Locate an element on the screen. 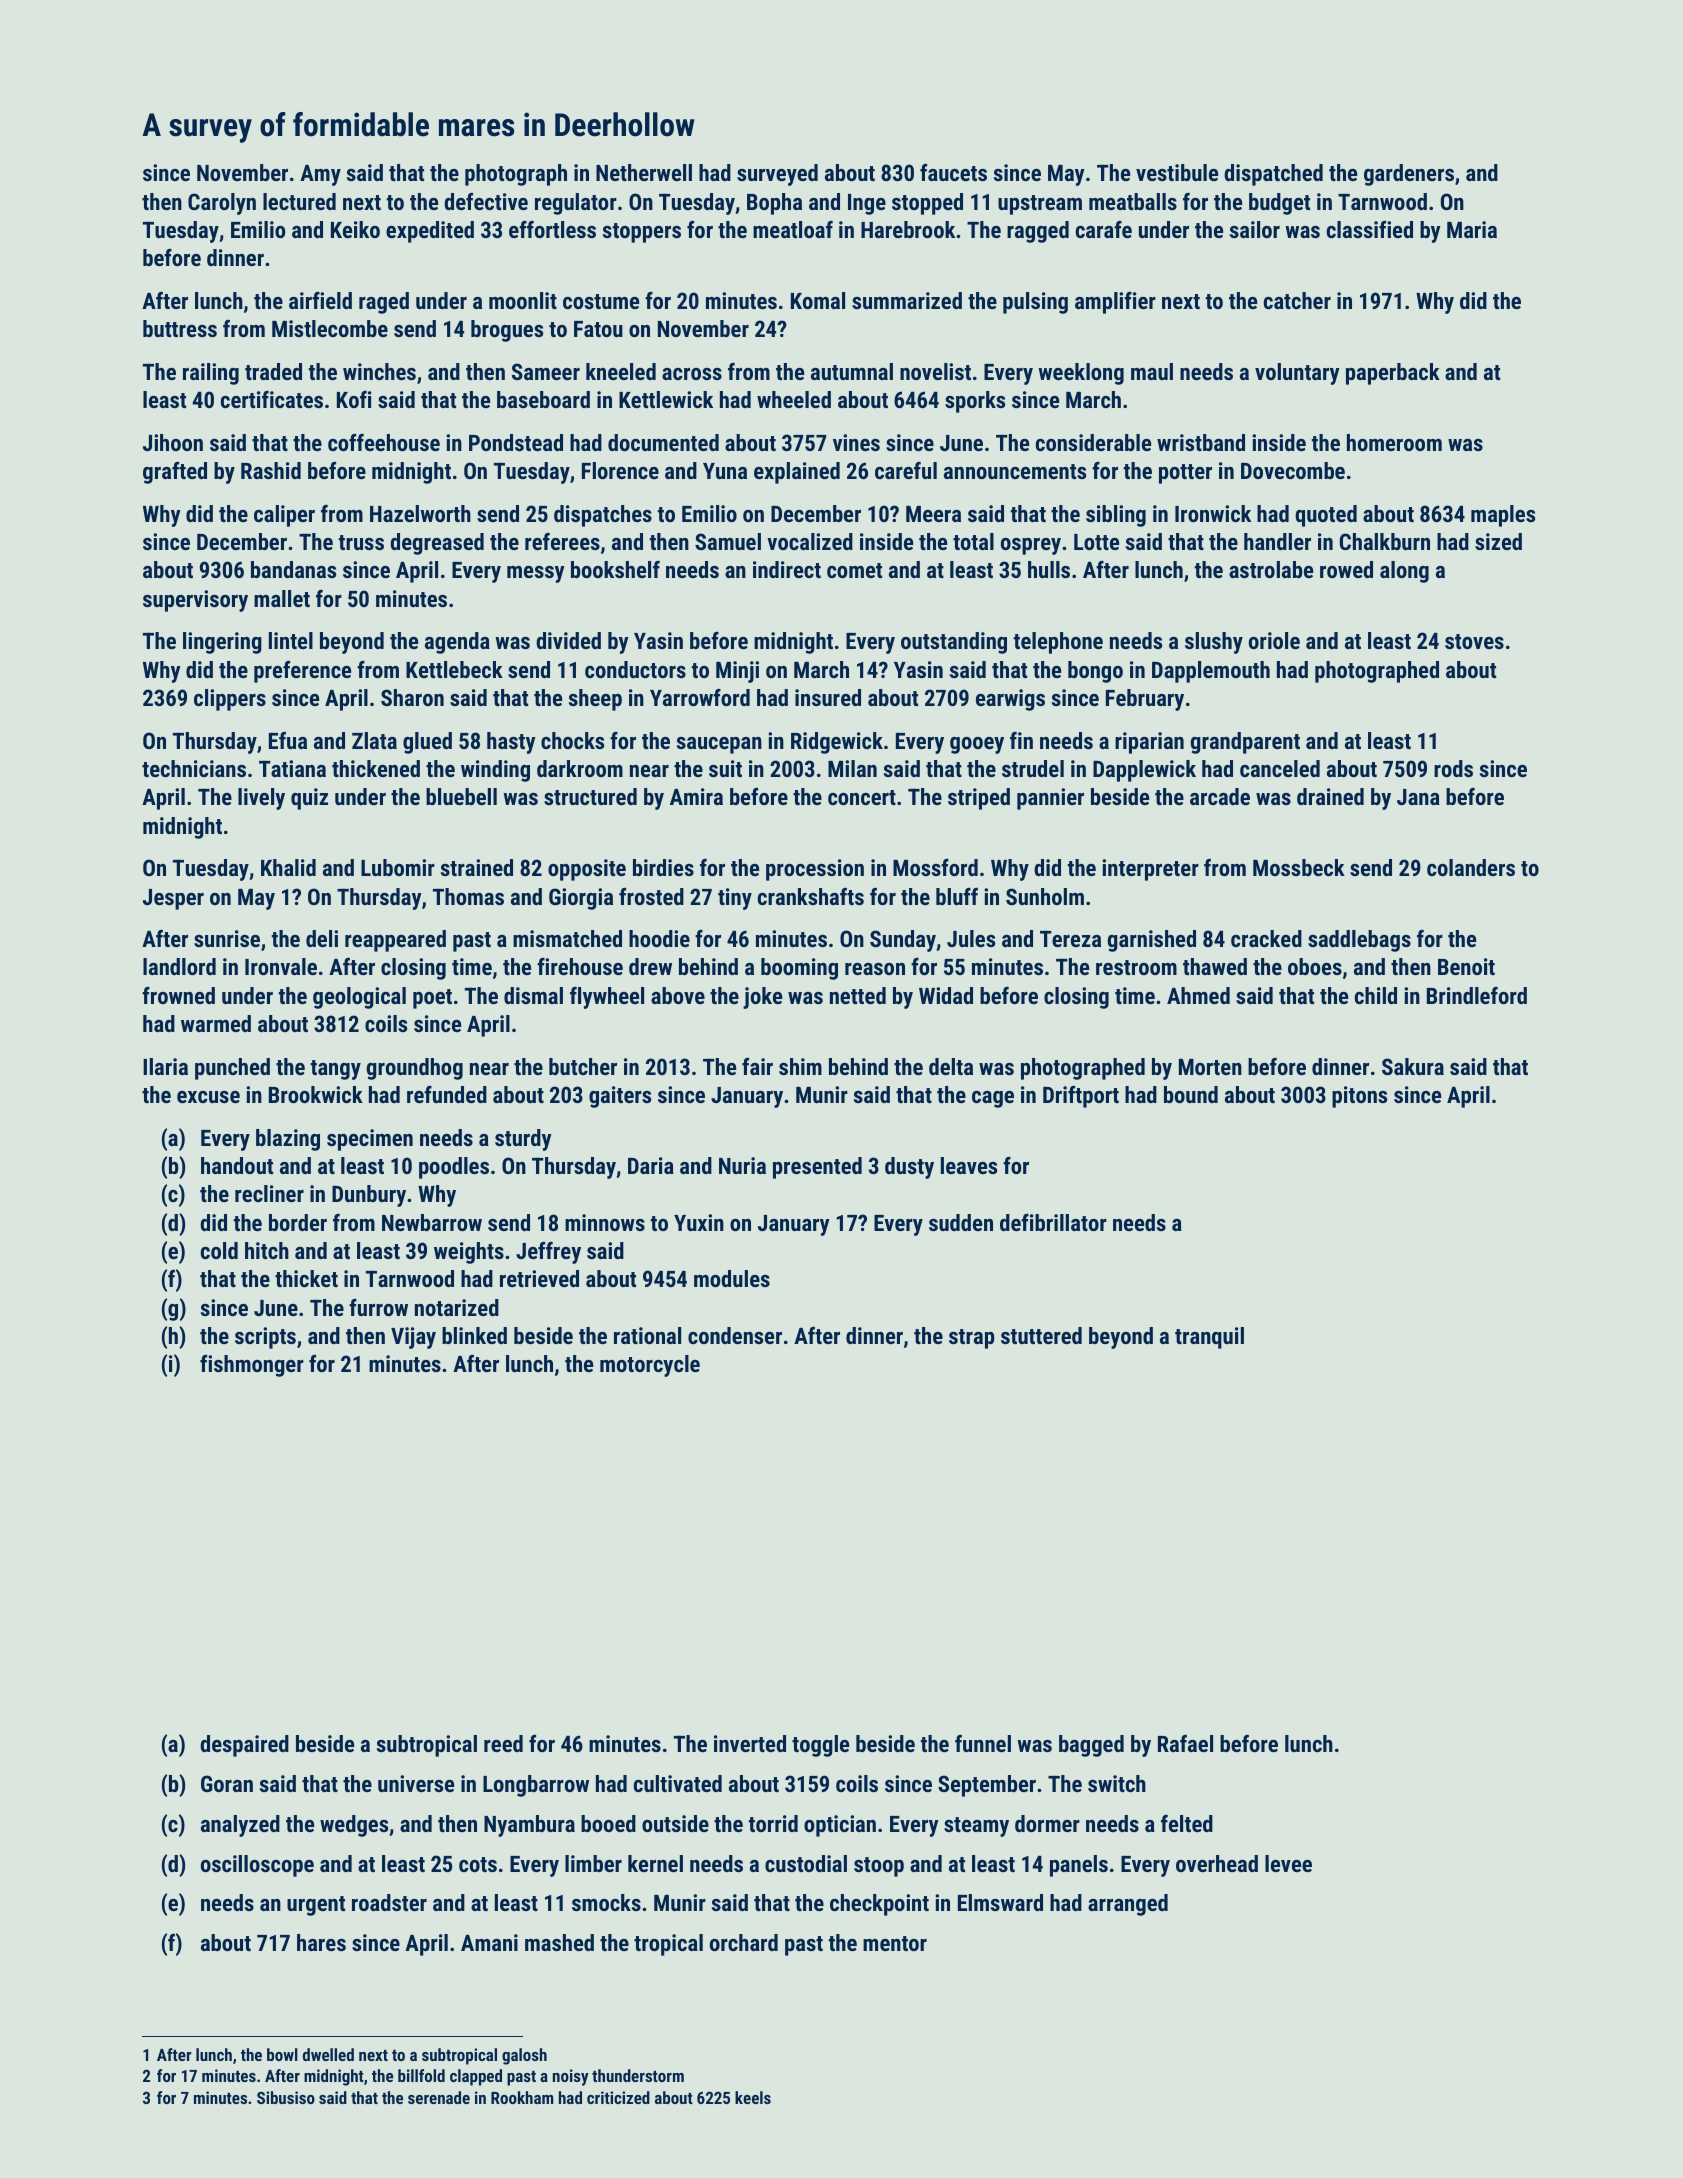  tranquil is located at coordinates (1209, 1338).
